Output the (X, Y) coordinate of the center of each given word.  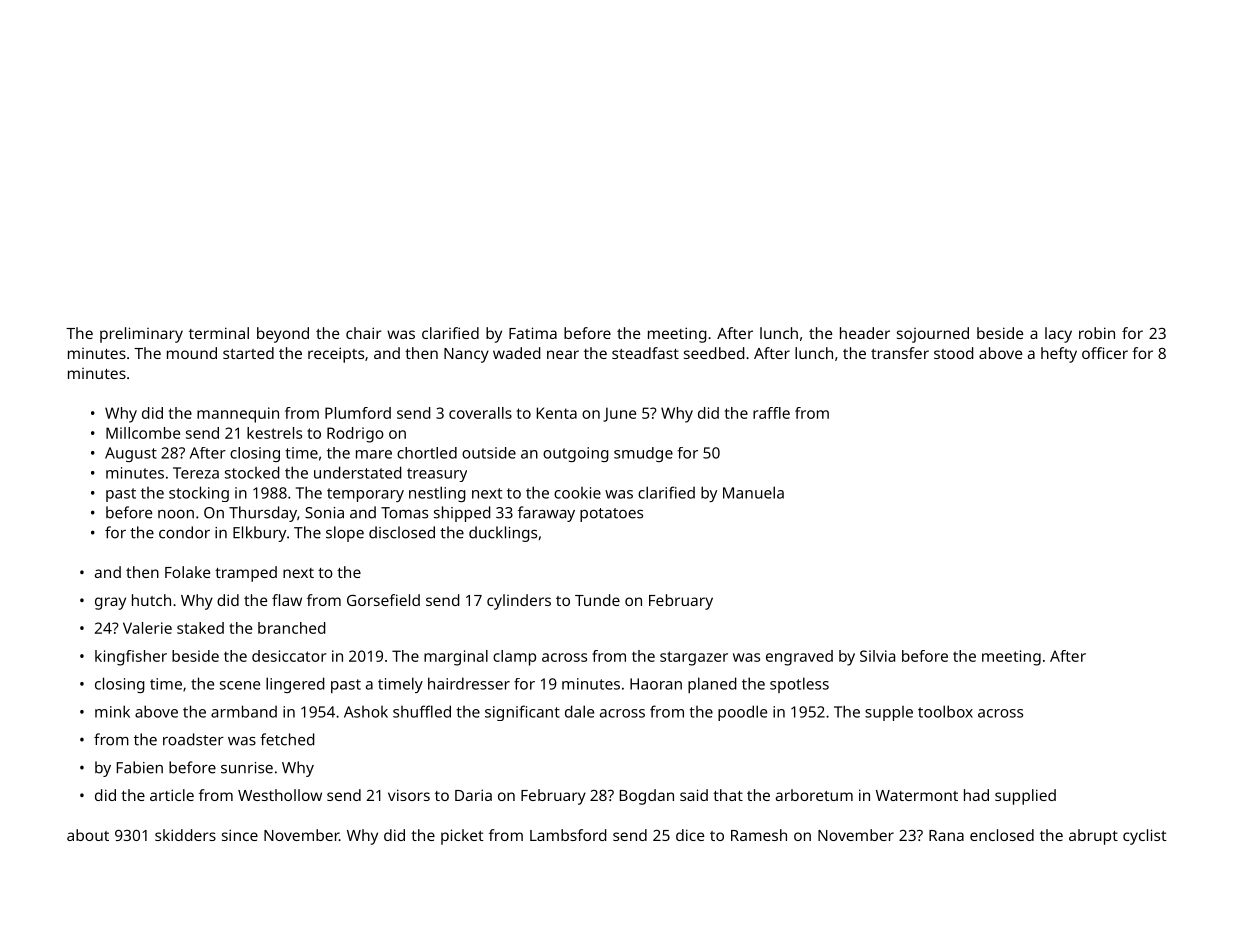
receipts (336, 355)
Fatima (533, 333)
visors (409, 795)
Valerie (147, 628)
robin (1097, 333)
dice (690, 835)
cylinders (519, 602)
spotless (799, 685)
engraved (799, 658)
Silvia (877, 656)
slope (345, 534)
